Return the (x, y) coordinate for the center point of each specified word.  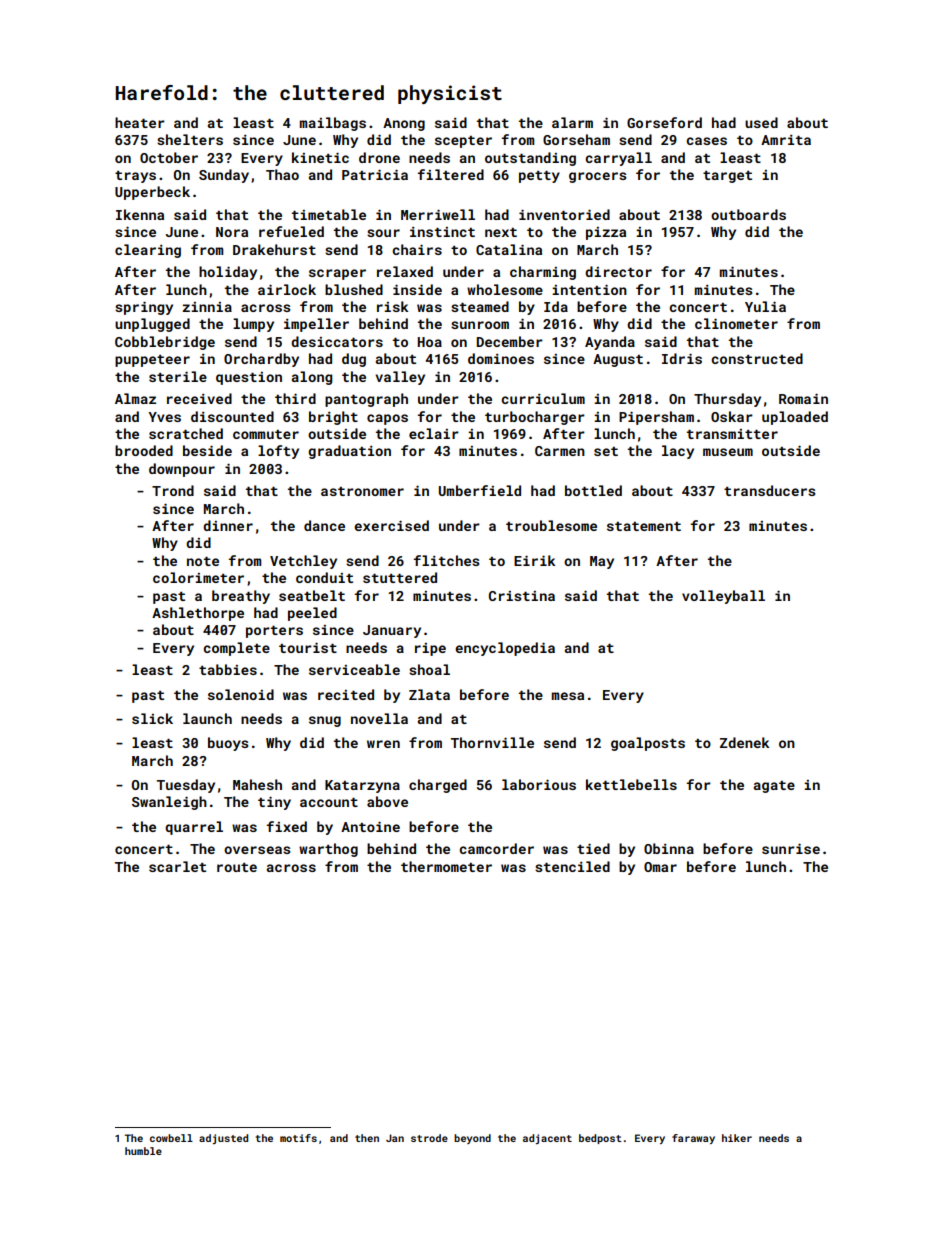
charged (438, 786)
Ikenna (140, 214)
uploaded (795, 418)
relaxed (405, 271)
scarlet (177, 866)
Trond (173, 490)
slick (152, 718)
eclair (434, 433)
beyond (472, 1139)
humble (143, 1151)
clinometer (736, 323)
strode (429, 1138)
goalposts (648, 744)
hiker (737, 1138)
